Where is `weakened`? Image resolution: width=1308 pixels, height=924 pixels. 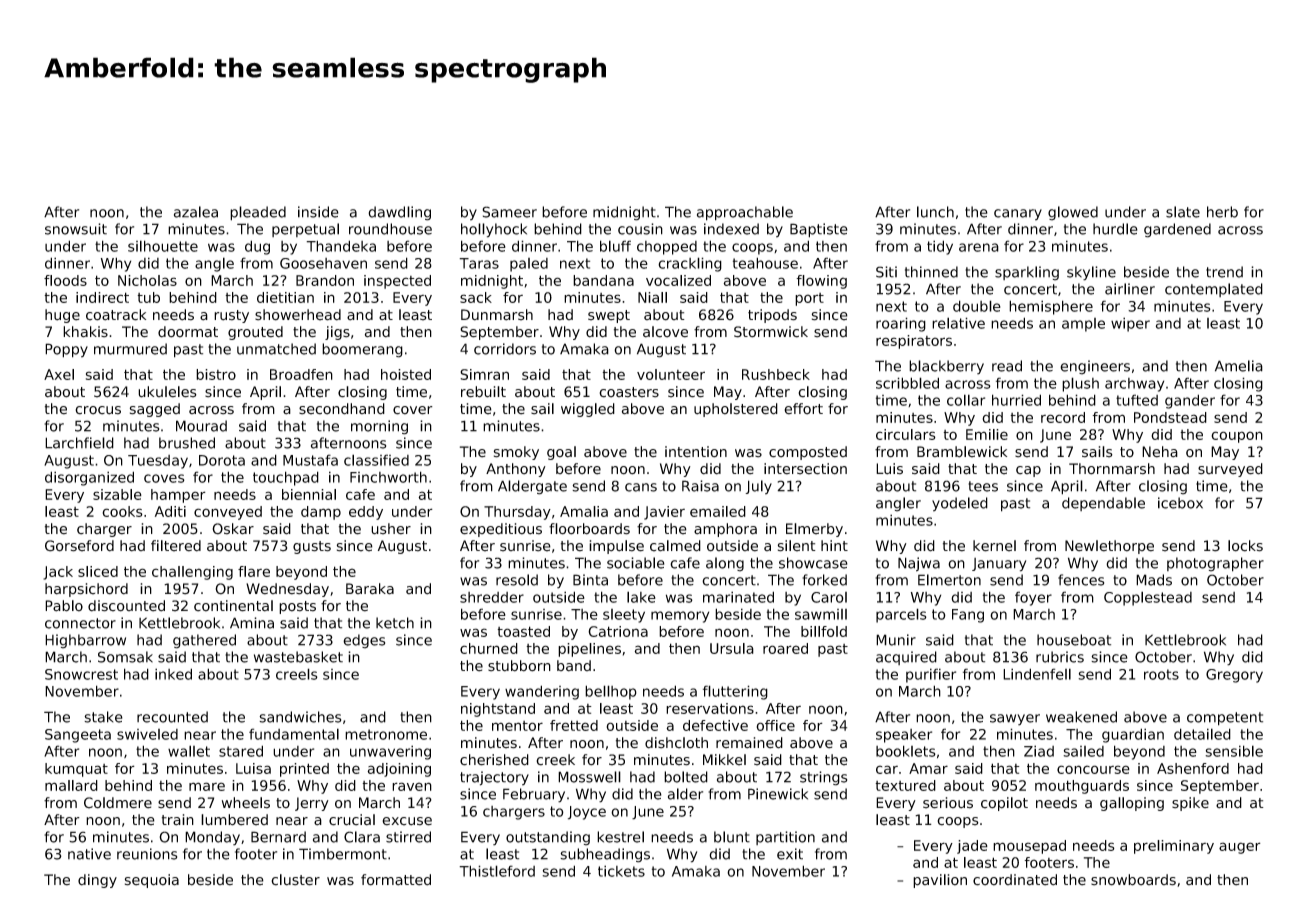
weakened is located at coordinates (1081, 717).
